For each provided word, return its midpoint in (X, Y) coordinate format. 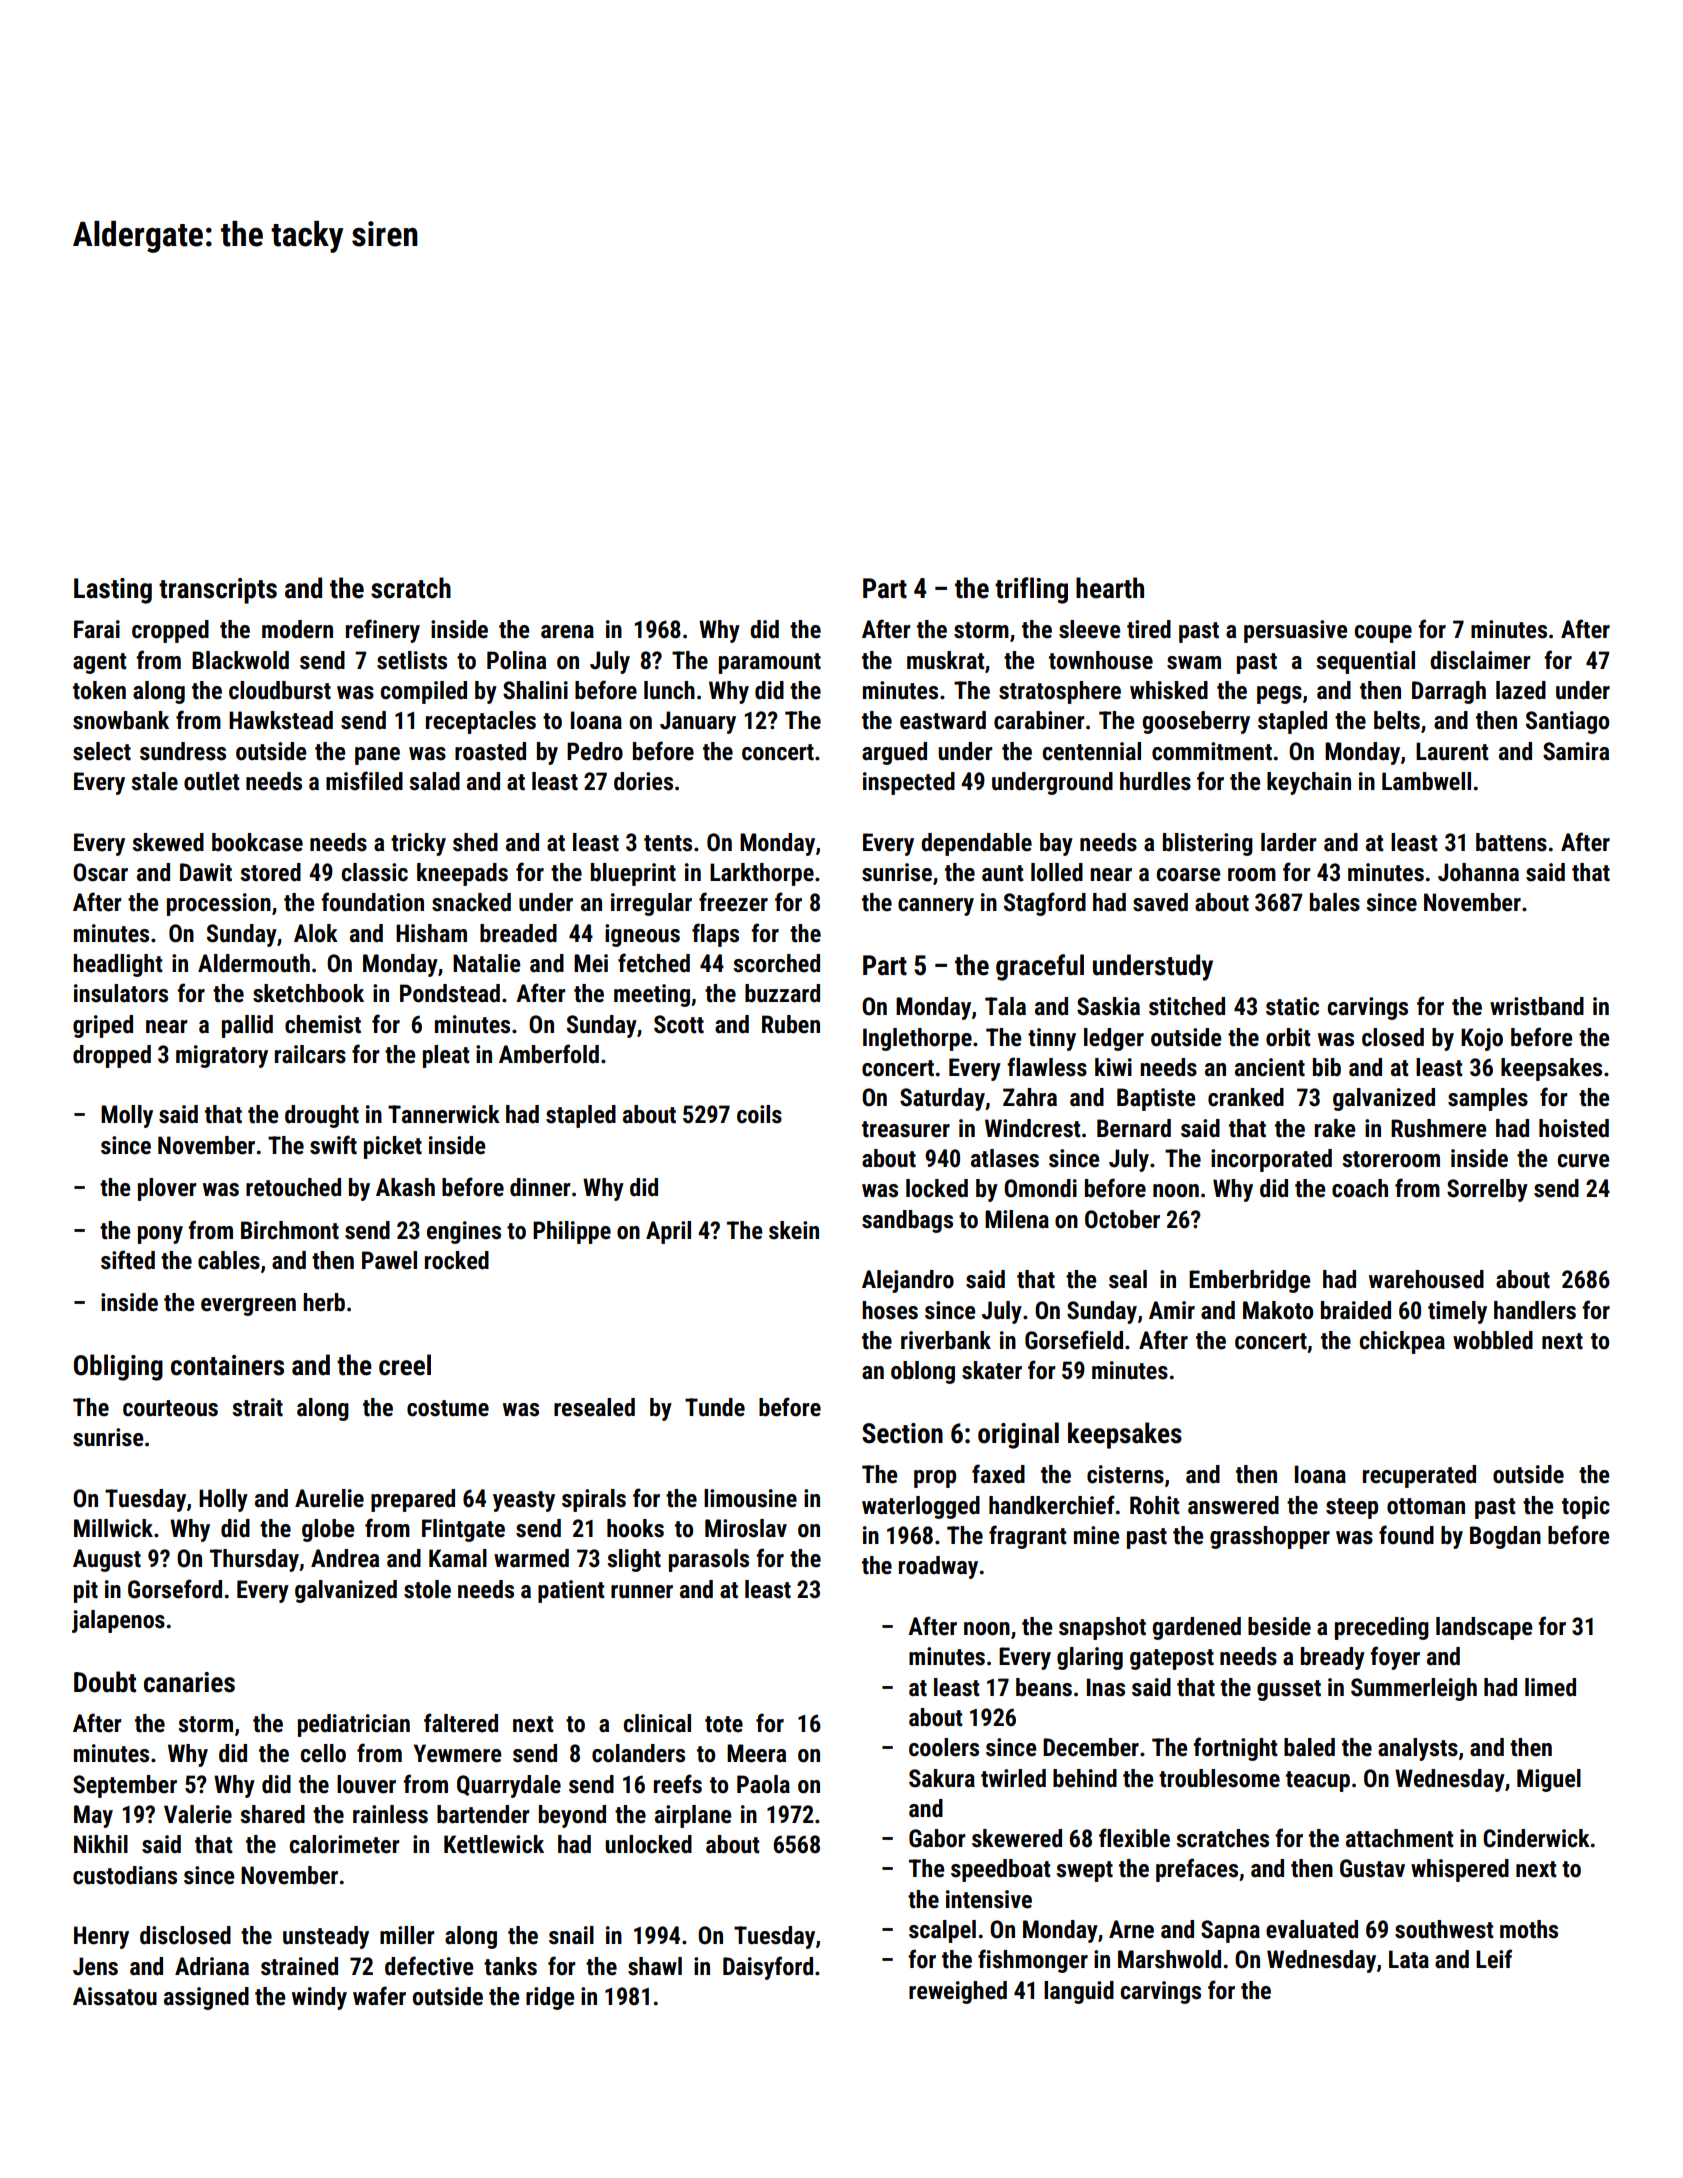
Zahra (1030, 1097)
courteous (170, 1408)
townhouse (1101, 660)
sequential (1365, 662)
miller (407, 1935)
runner (642, 1592)
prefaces (1197, 1870)
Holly (223, 1500)
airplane (693, 1816)
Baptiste (1156, 1099)
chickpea (1402, 1342)
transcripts (218, 591)
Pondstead (450, 993)
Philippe (572, 1232)
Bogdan (1505, 1537)
